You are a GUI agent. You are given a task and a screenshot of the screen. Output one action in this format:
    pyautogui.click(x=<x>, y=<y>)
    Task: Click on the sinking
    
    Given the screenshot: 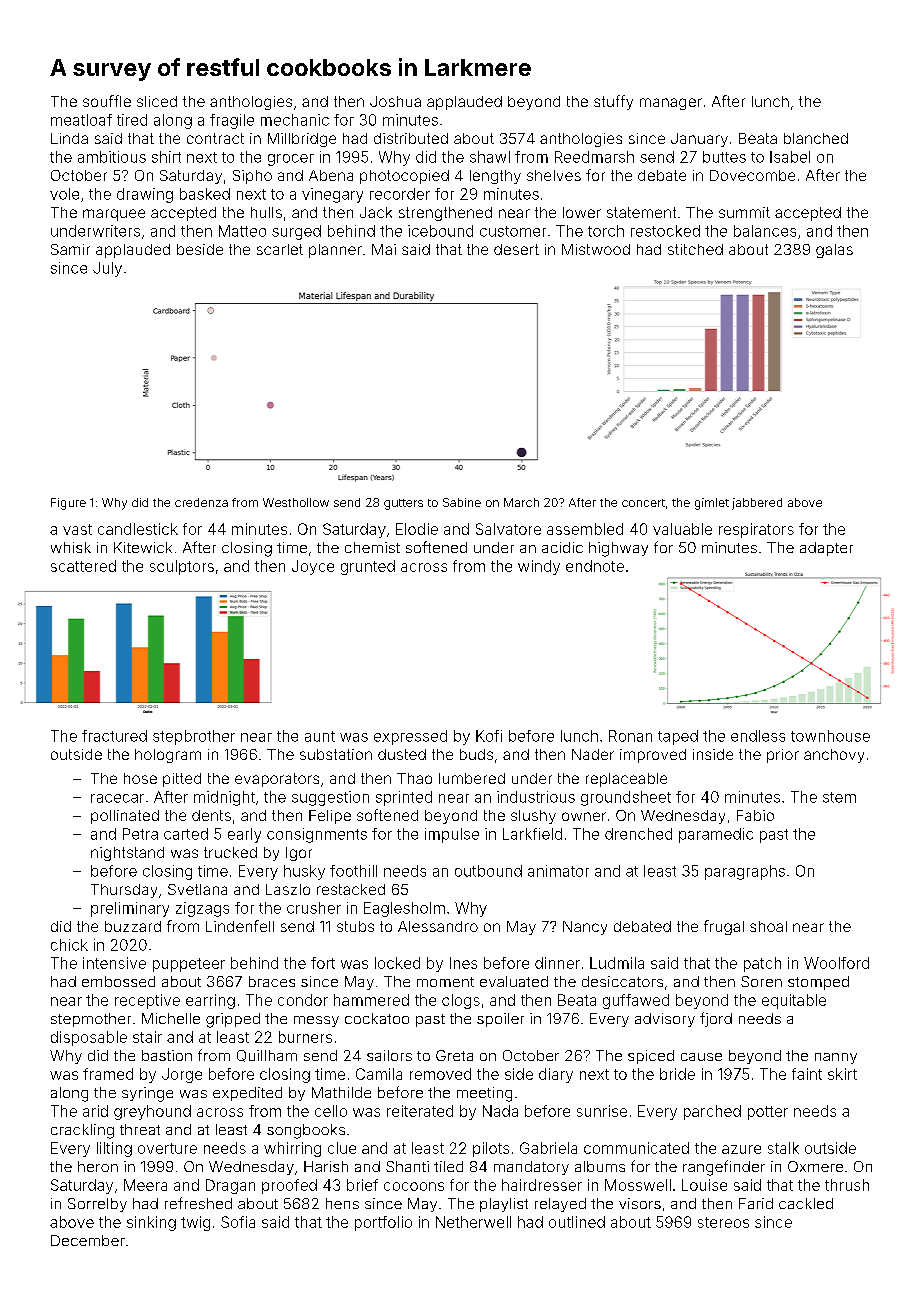 What is the action you would take?
    pyautogui.click(x=151, y=1223)
